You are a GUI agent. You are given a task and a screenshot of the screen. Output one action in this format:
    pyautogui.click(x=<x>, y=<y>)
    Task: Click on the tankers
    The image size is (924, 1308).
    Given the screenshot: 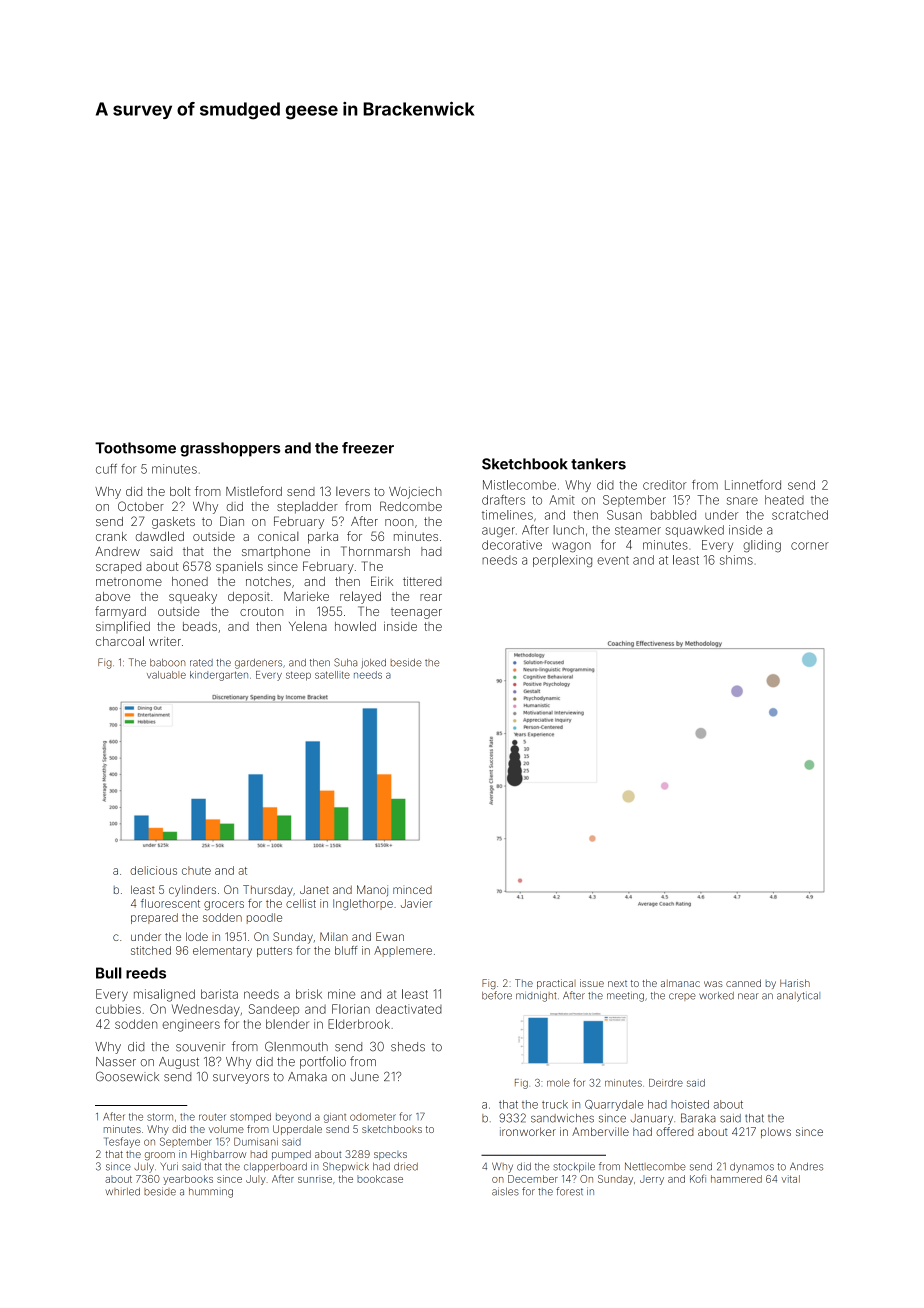 What is the action you would take?
    pyautogui.click(x=598, y=464)
